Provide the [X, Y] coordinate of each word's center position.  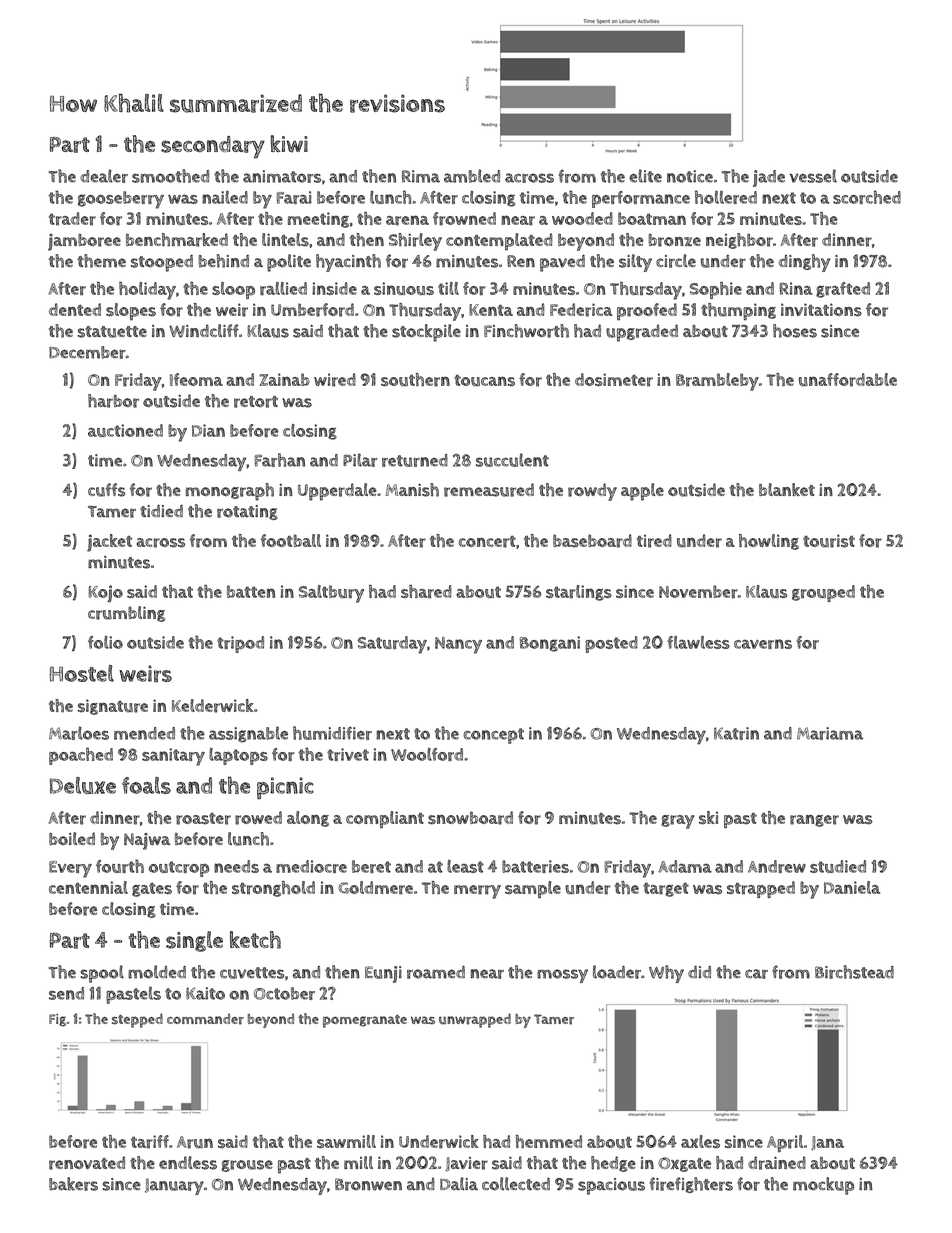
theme [101, 261]
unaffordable [848, 380]
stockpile [426, 333]
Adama [685, 866]
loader [617, 972]
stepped [137, 1020]
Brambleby [717, 382]
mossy [562, 976]
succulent [512, 460]
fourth [120, 866]
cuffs [106, 490]
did [699, 972]
